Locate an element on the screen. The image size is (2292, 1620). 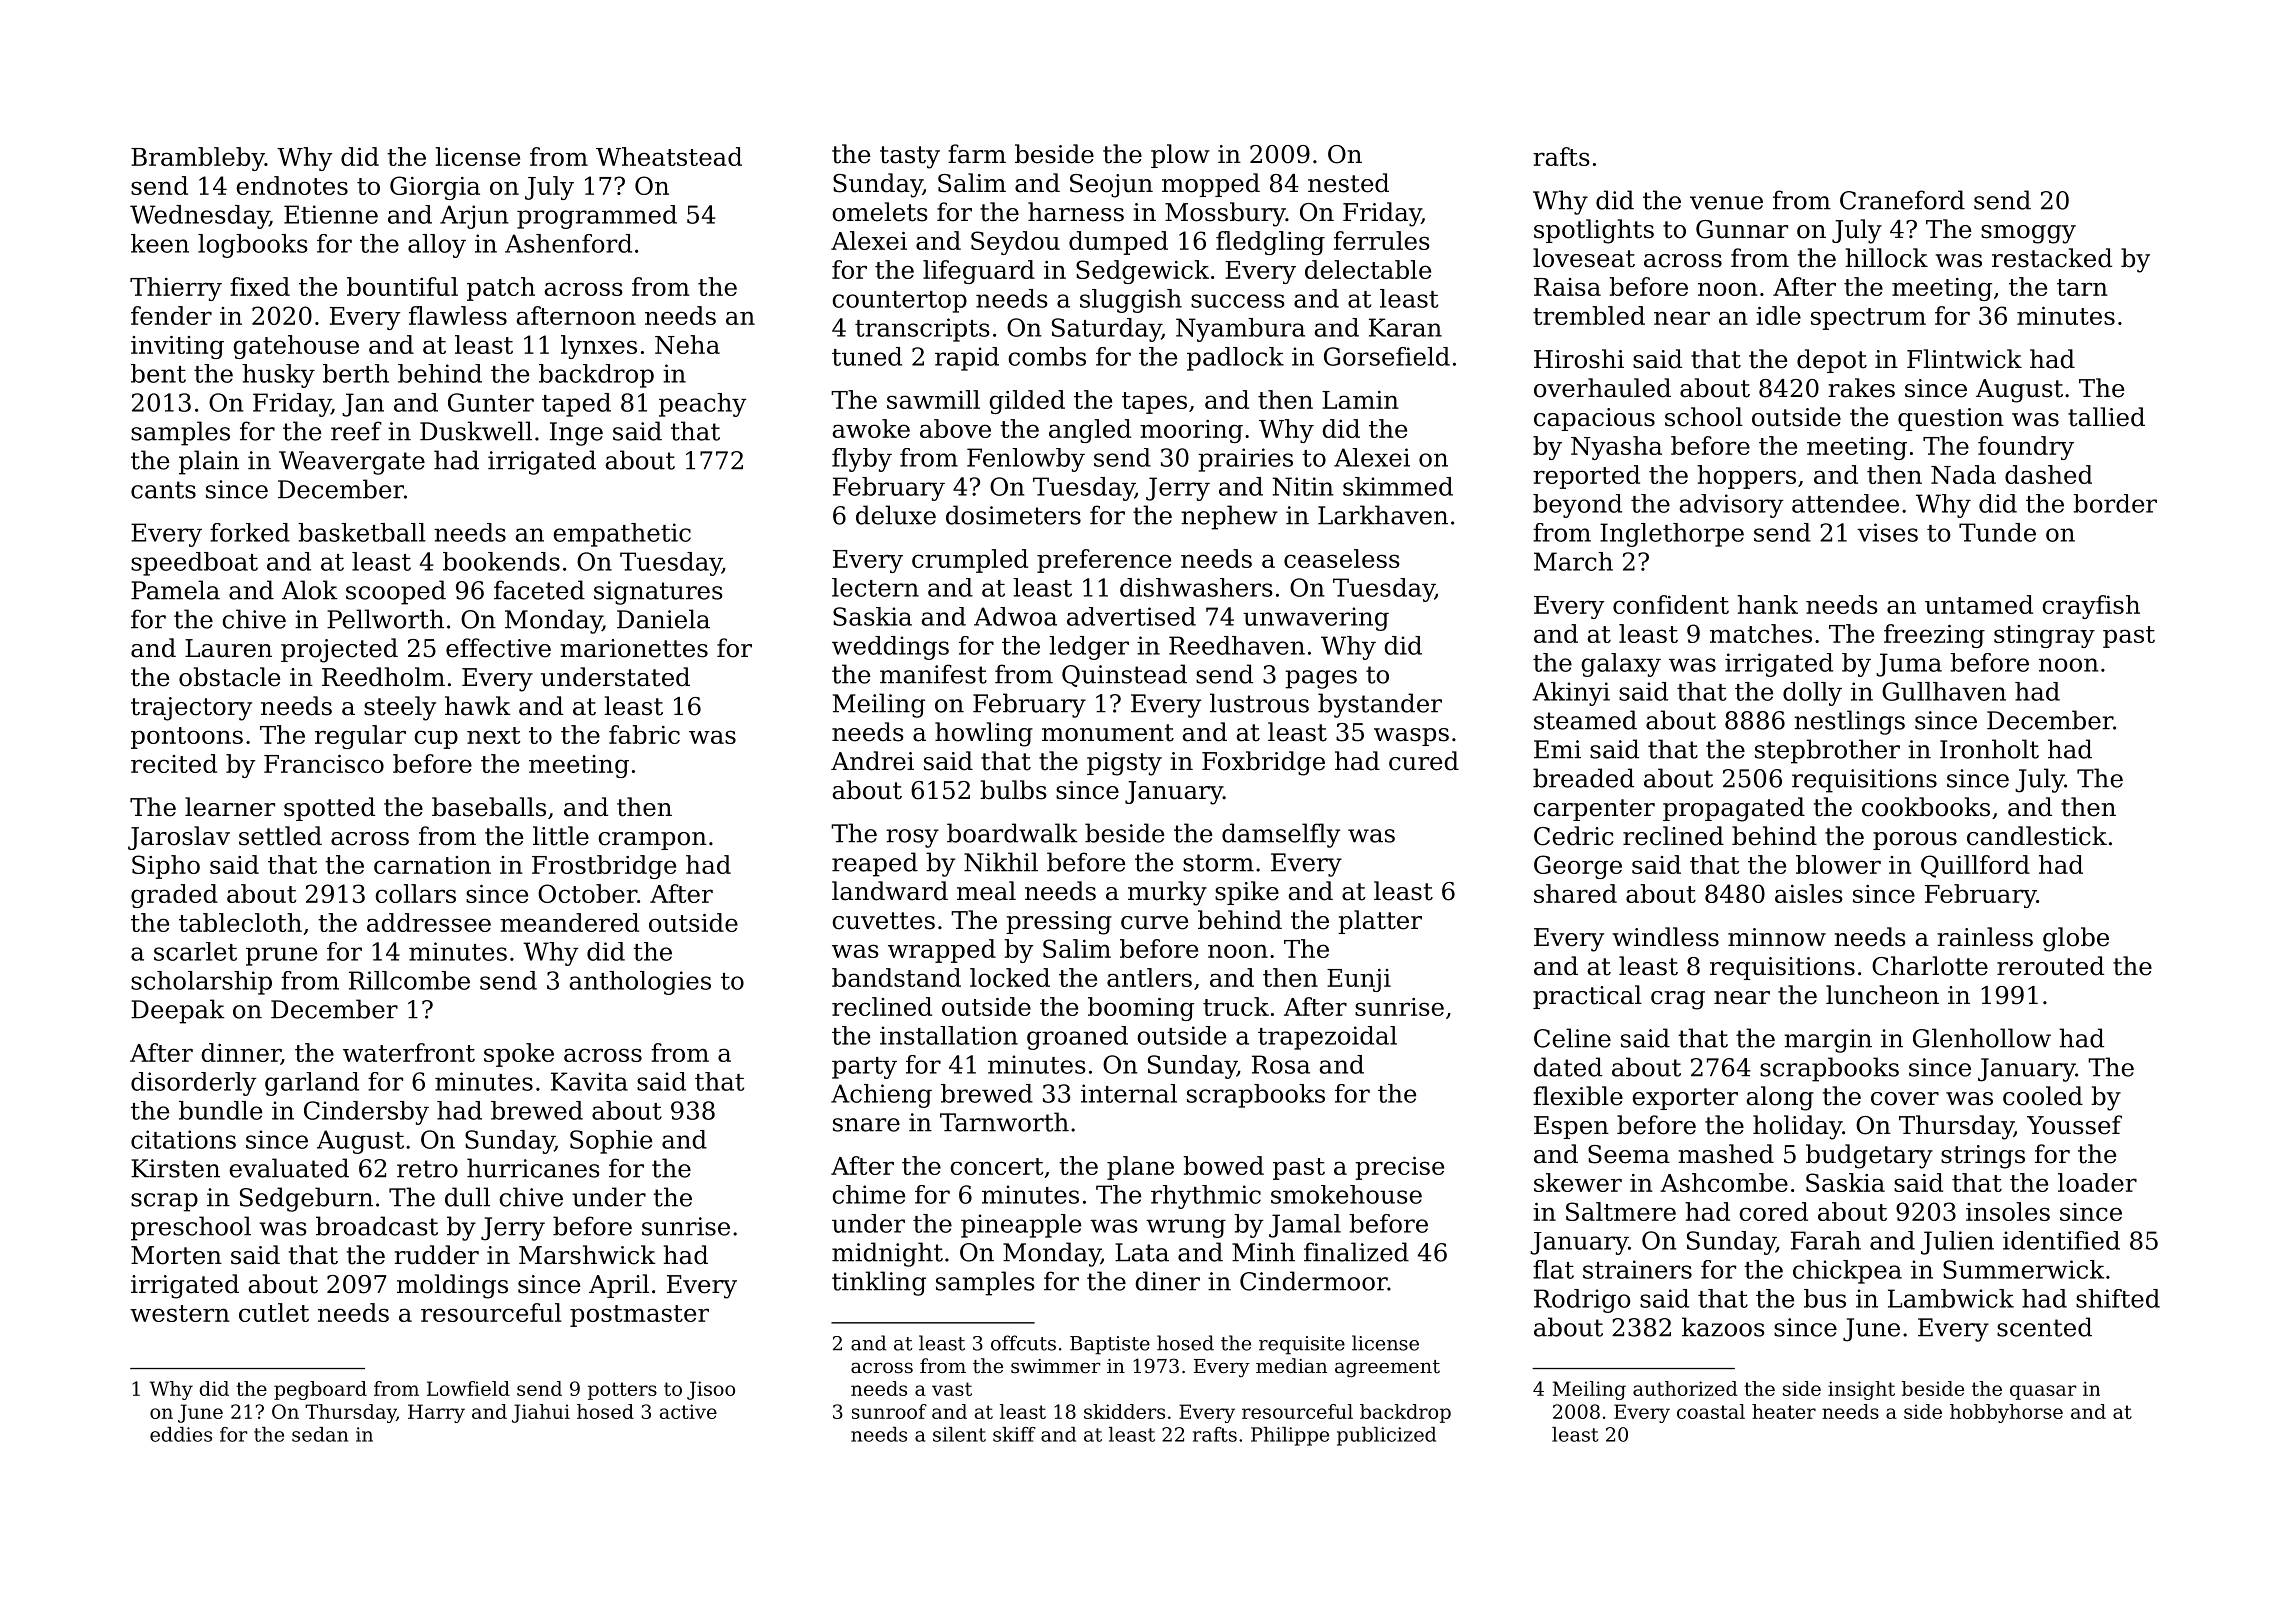
eddies is located at coordinates (181, 1434).
